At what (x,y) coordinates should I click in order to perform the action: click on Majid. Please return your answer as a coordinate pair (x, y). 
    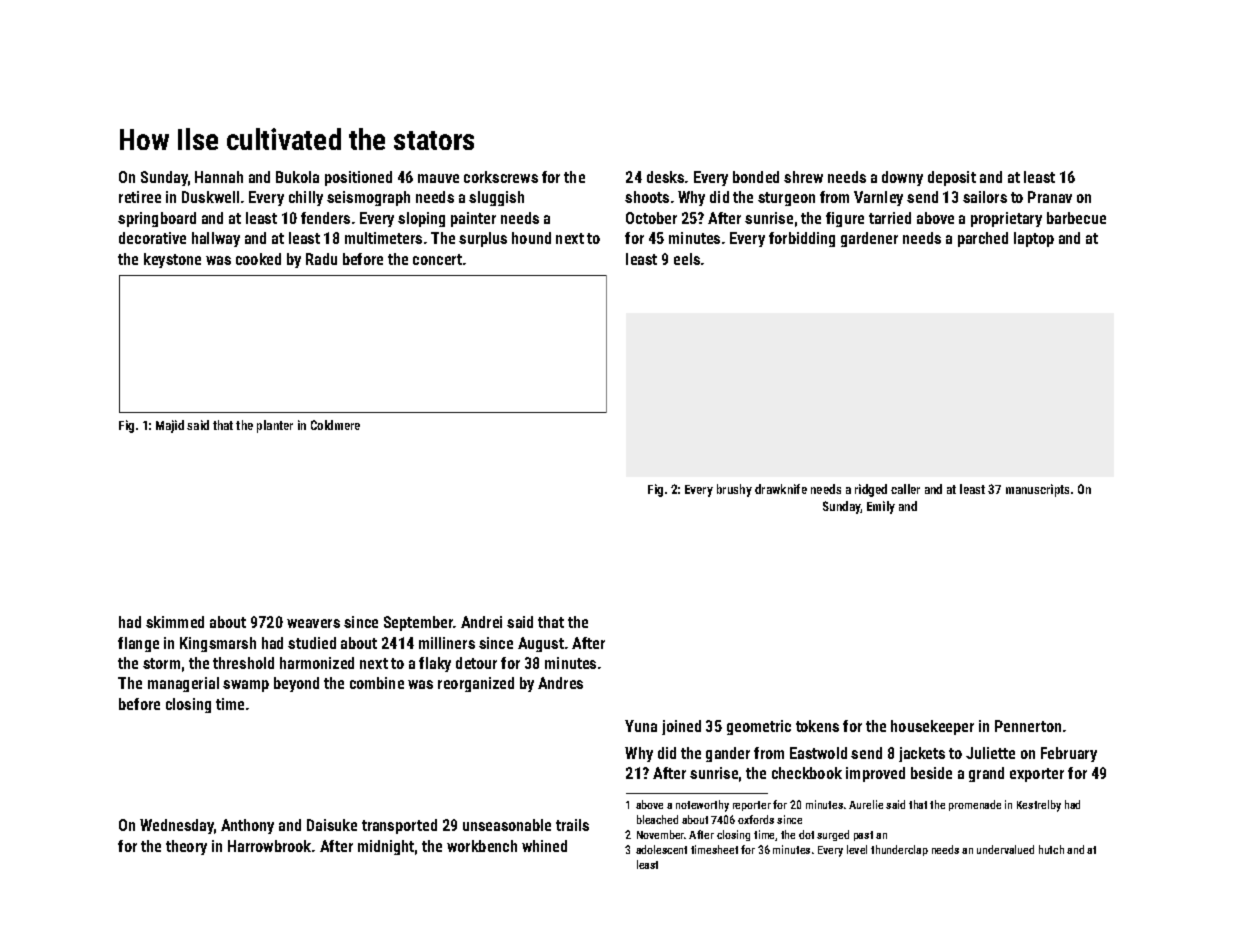
    Looking at the image, I should click on (170, 426).
